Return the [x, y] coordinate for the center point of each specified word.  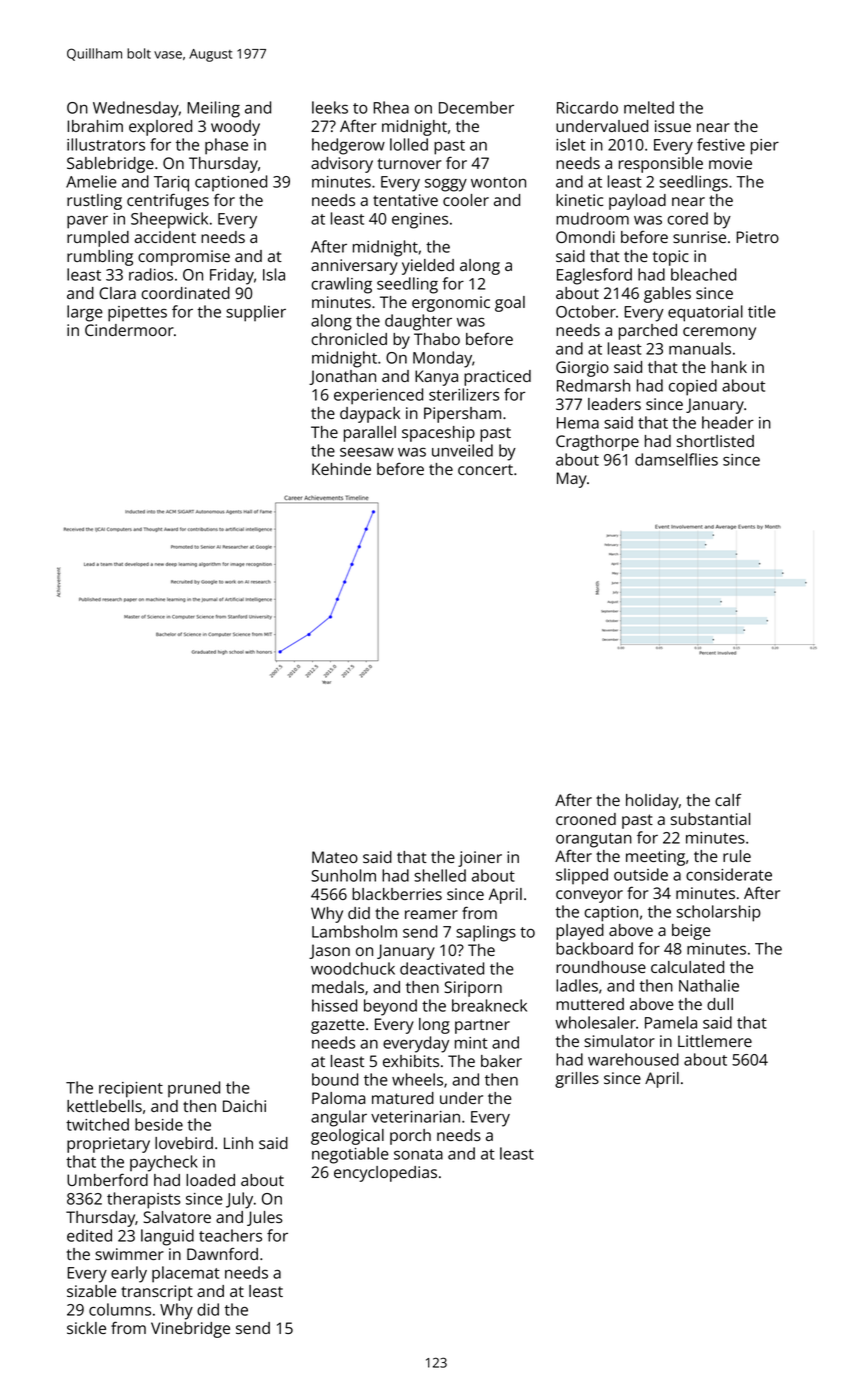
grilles [577, 1080]
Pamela [671, 1022]
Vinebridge [190, 1330]
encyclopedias [385, 1174]
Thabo [437, 339]
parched [648, 332]
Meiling [213, 109]
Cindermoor [129, 330]
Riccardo [587, 107]
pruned [194, 1089]
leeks [330, 107]
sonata [418, 1154]
